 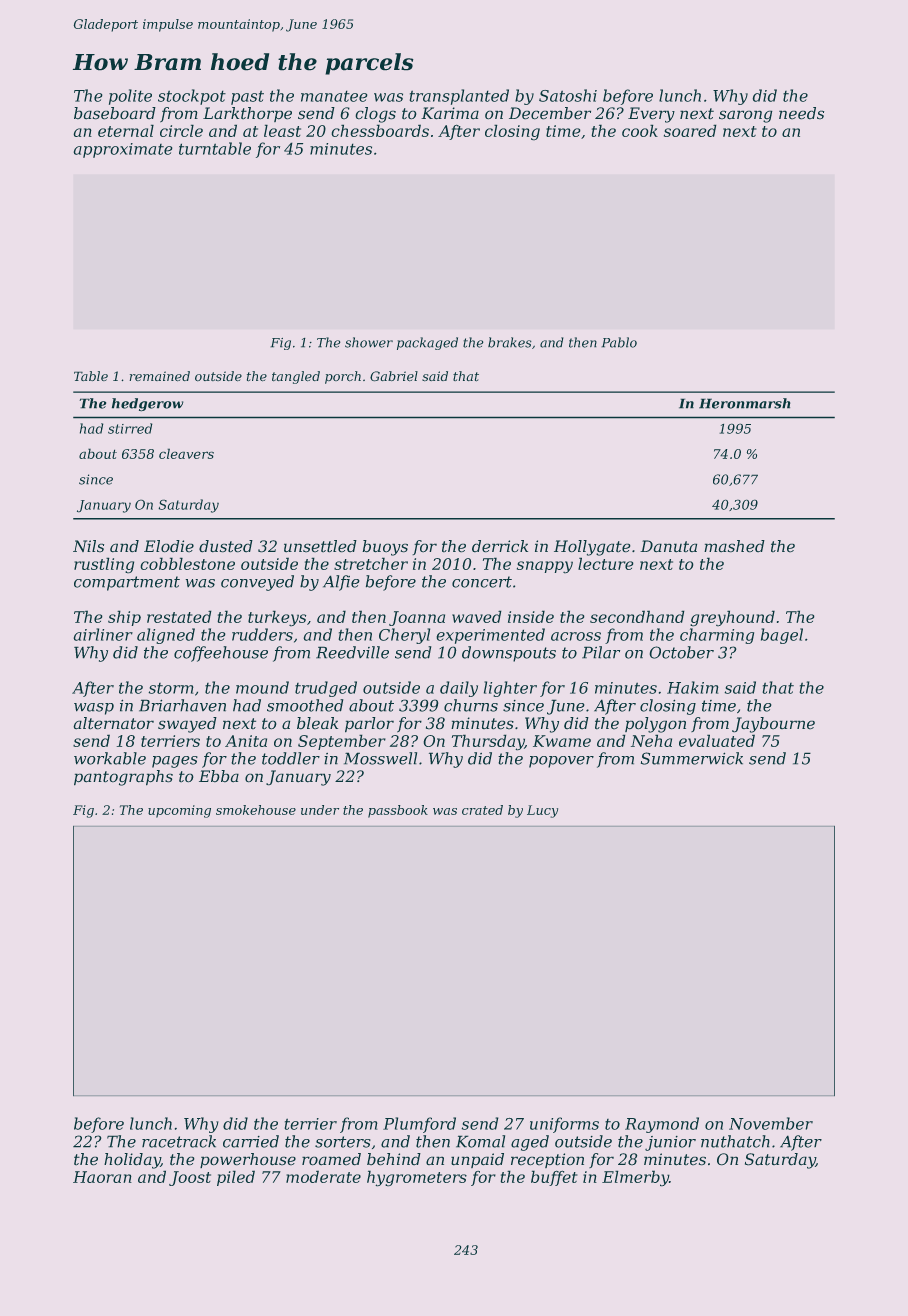 What do you see at coordinates (123, 150) in the screenshot?
I see `approximate` at bounding box center [123, 150].
